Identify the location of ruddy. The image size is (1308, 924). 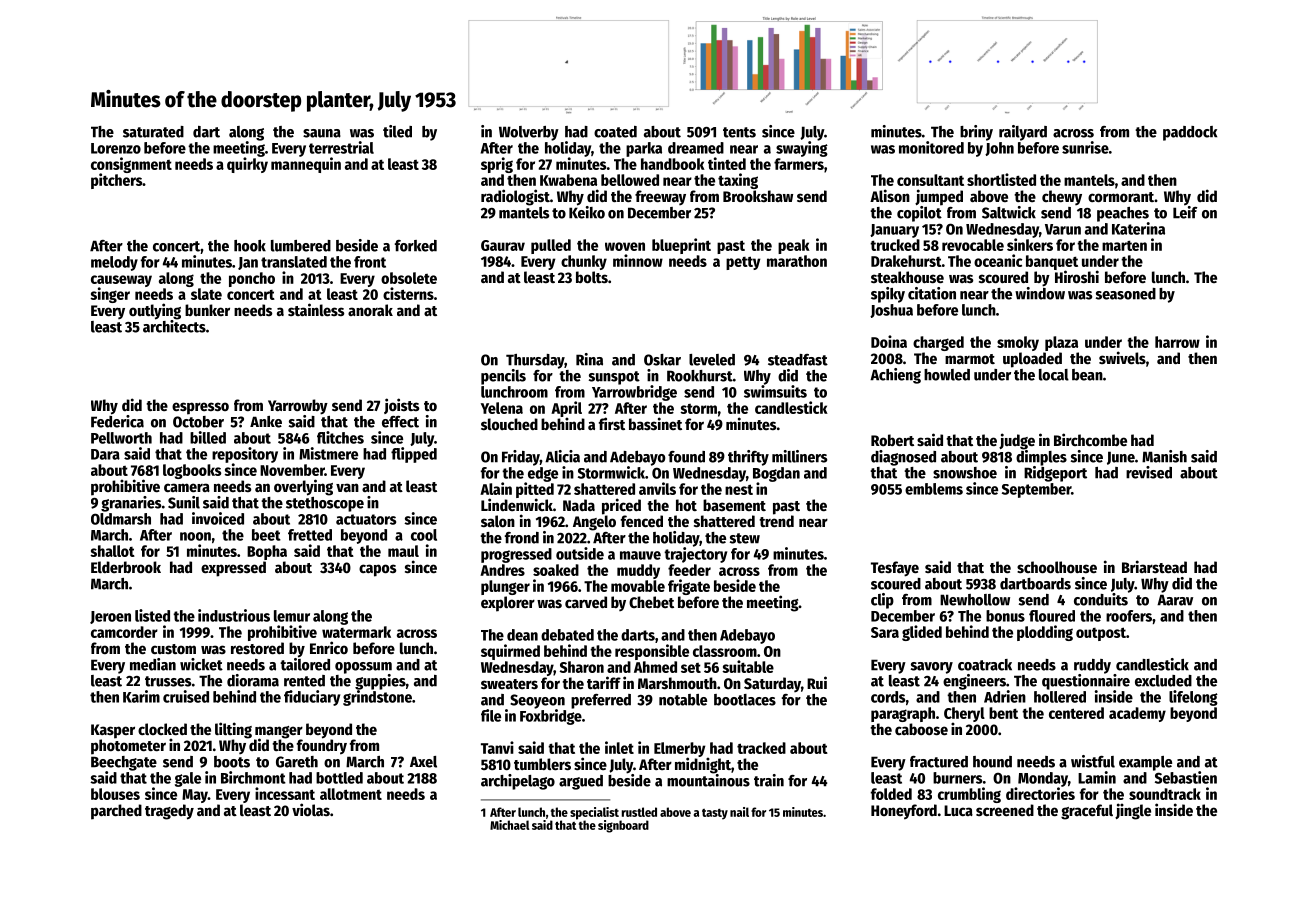
(1092, 666).
